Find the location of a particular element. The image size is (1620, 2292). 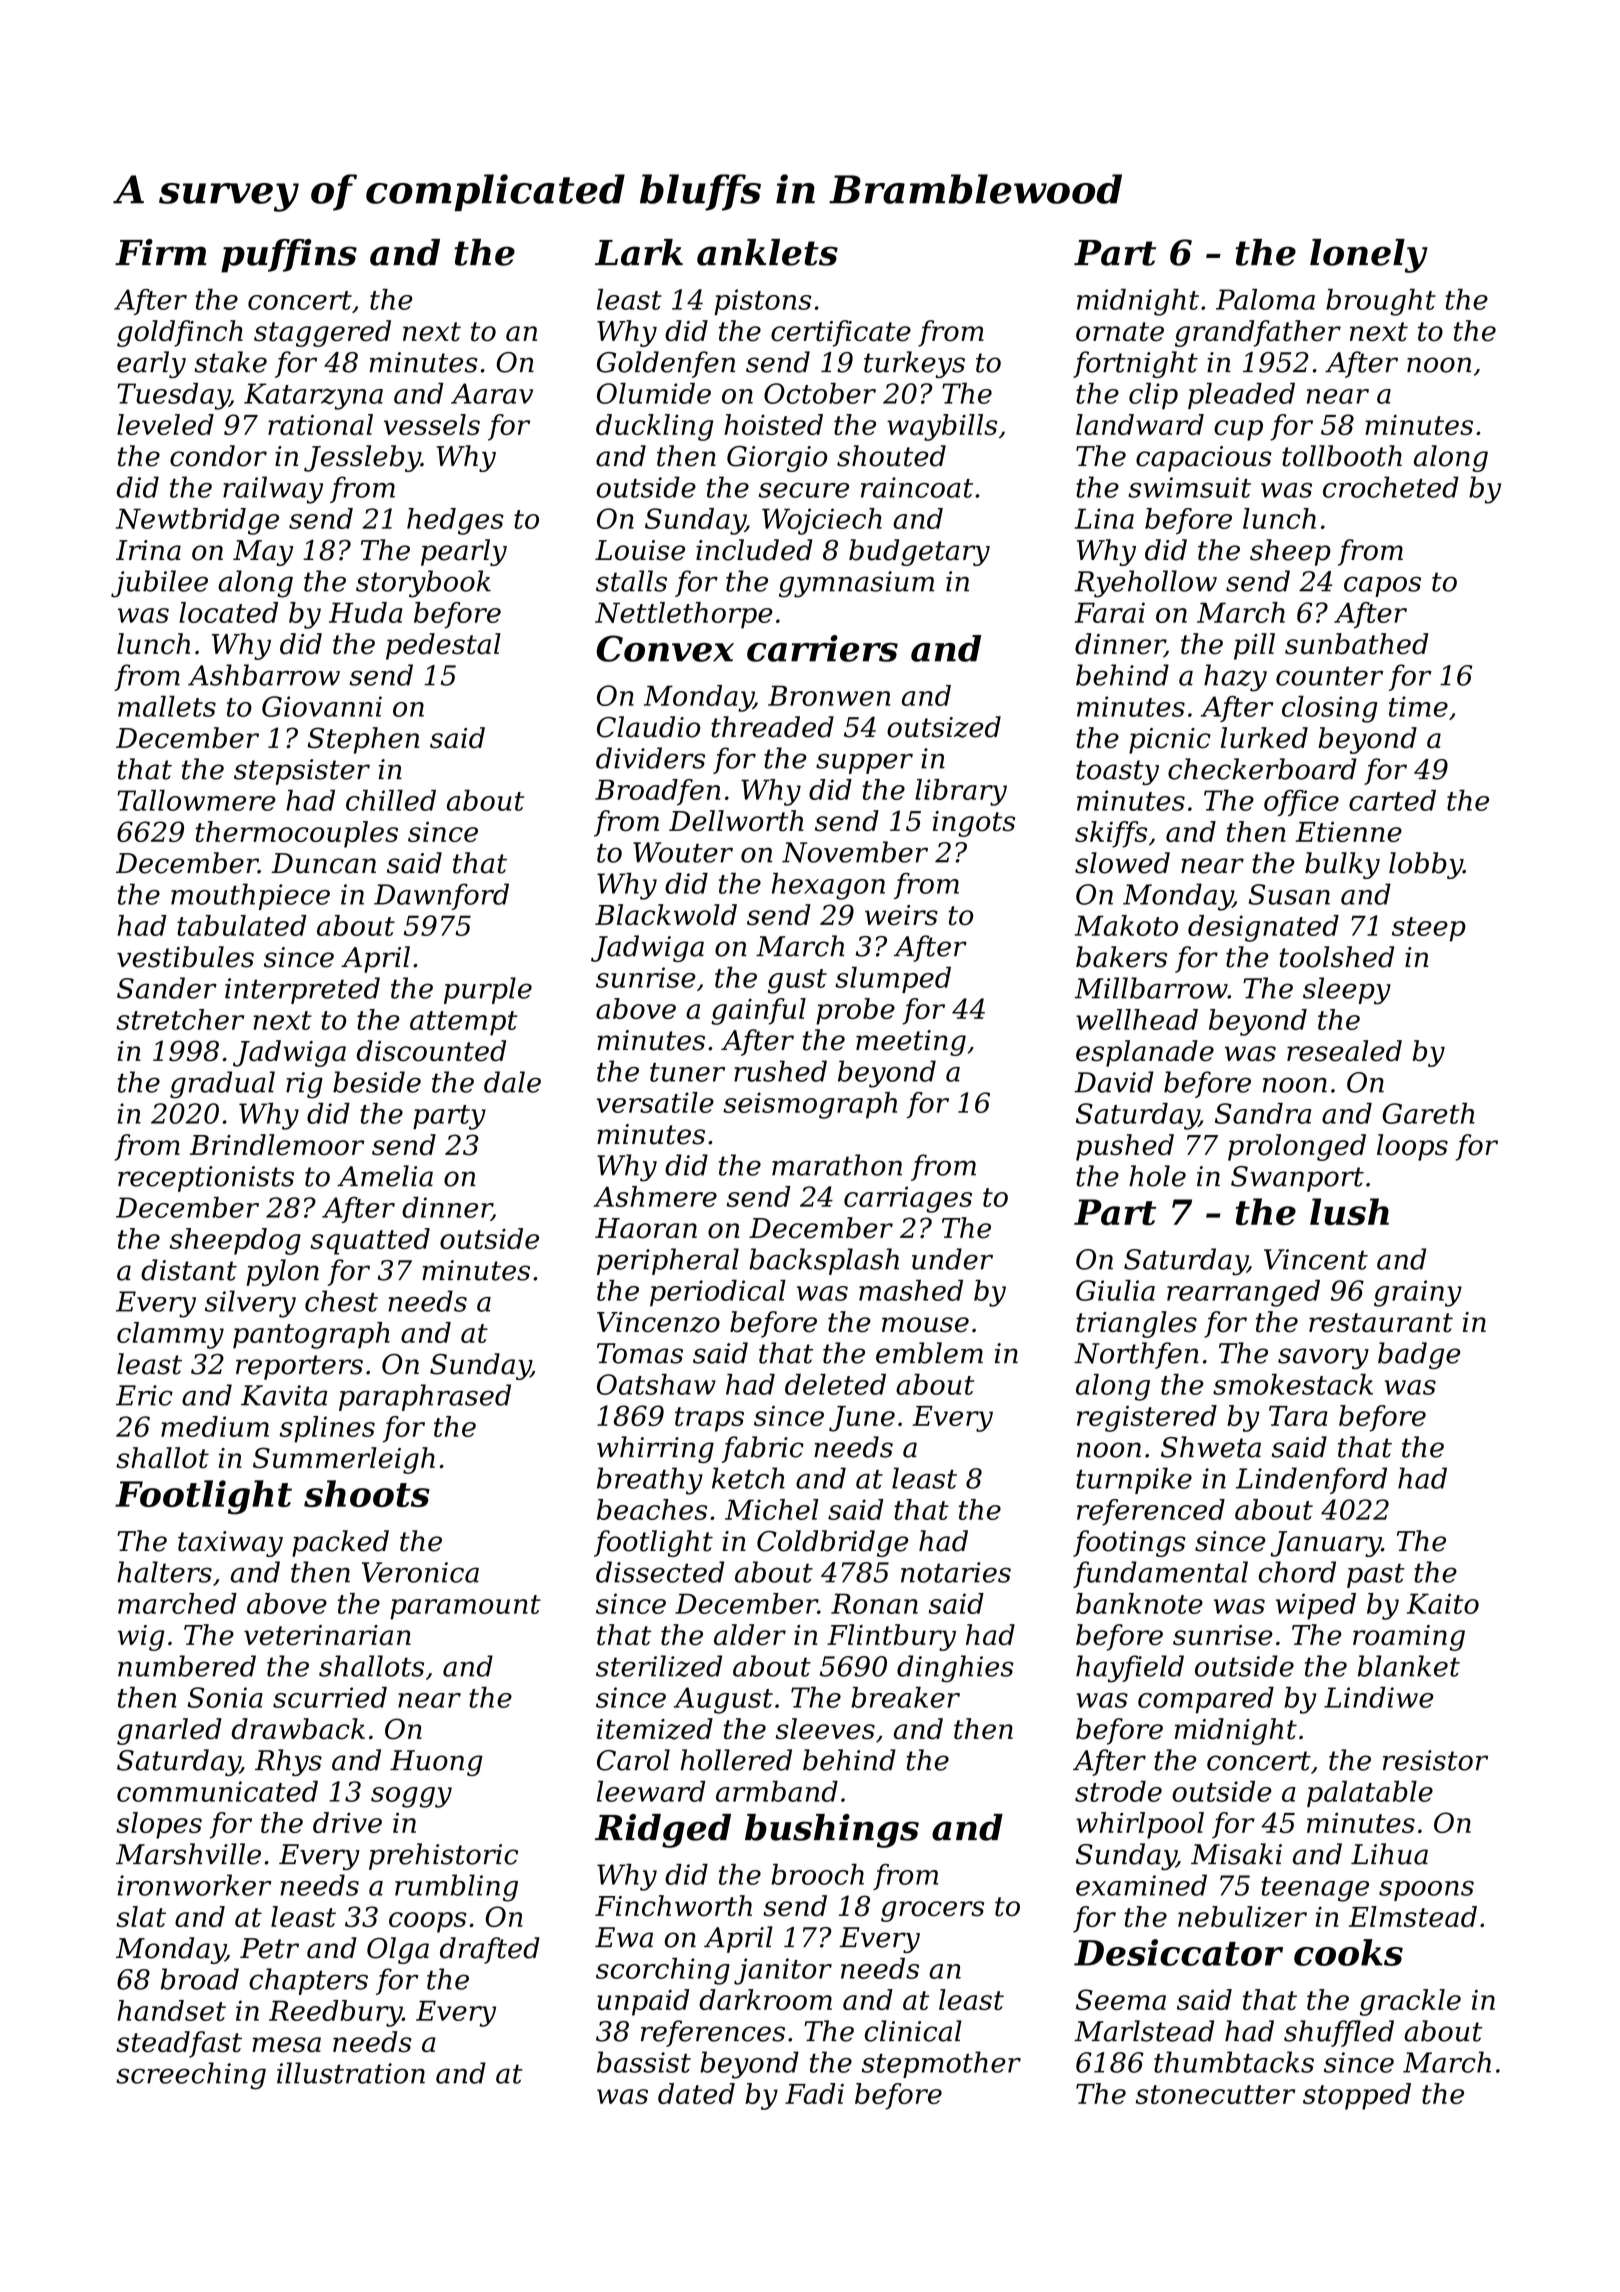

hole is located at coordinates (1157, 1176).
